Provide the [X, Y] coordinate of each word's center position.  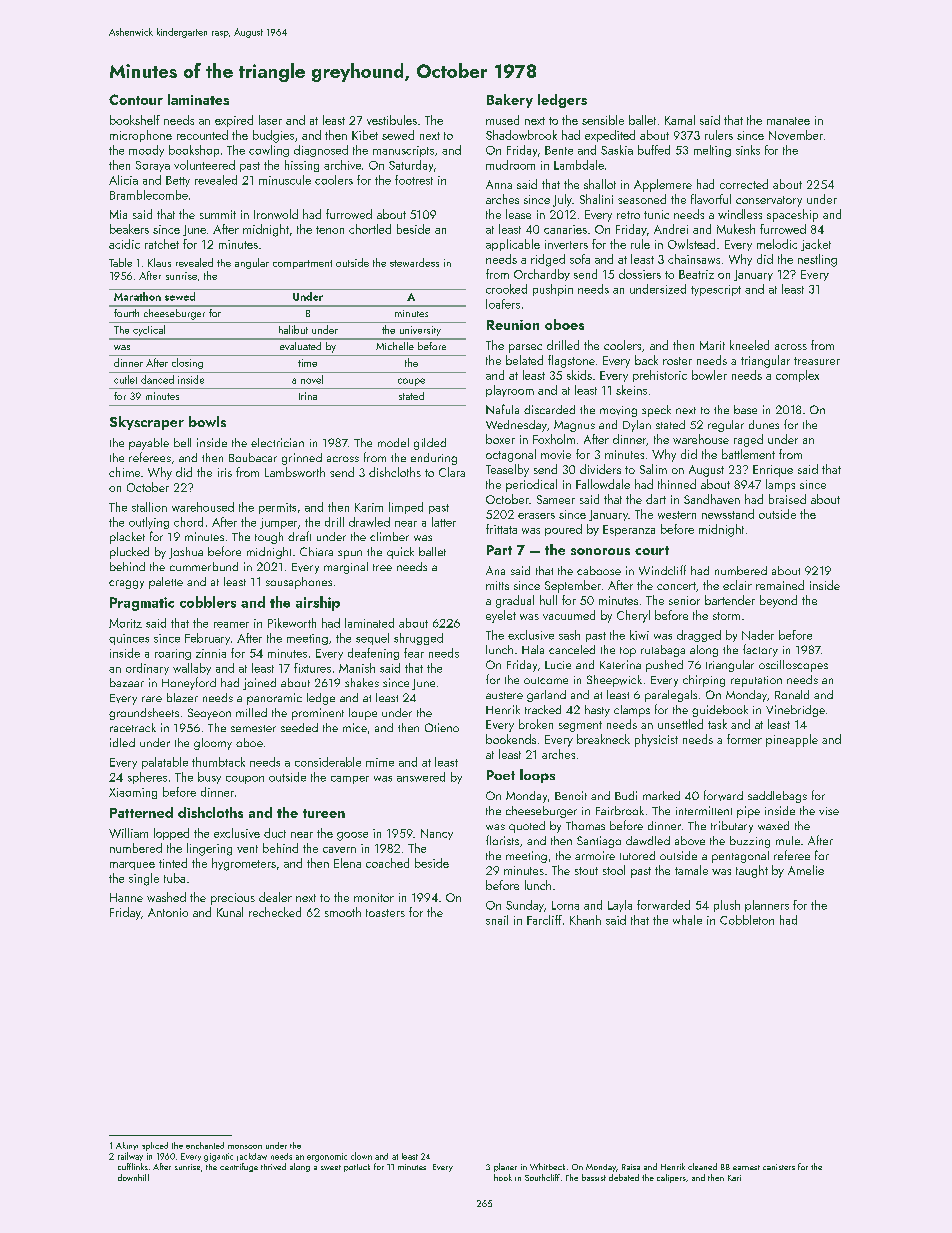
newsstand [728, 514]
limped [406, 508]
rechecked [275, 912]
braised [787, 499]
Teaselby [507, 470]
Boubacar [253, 457]
